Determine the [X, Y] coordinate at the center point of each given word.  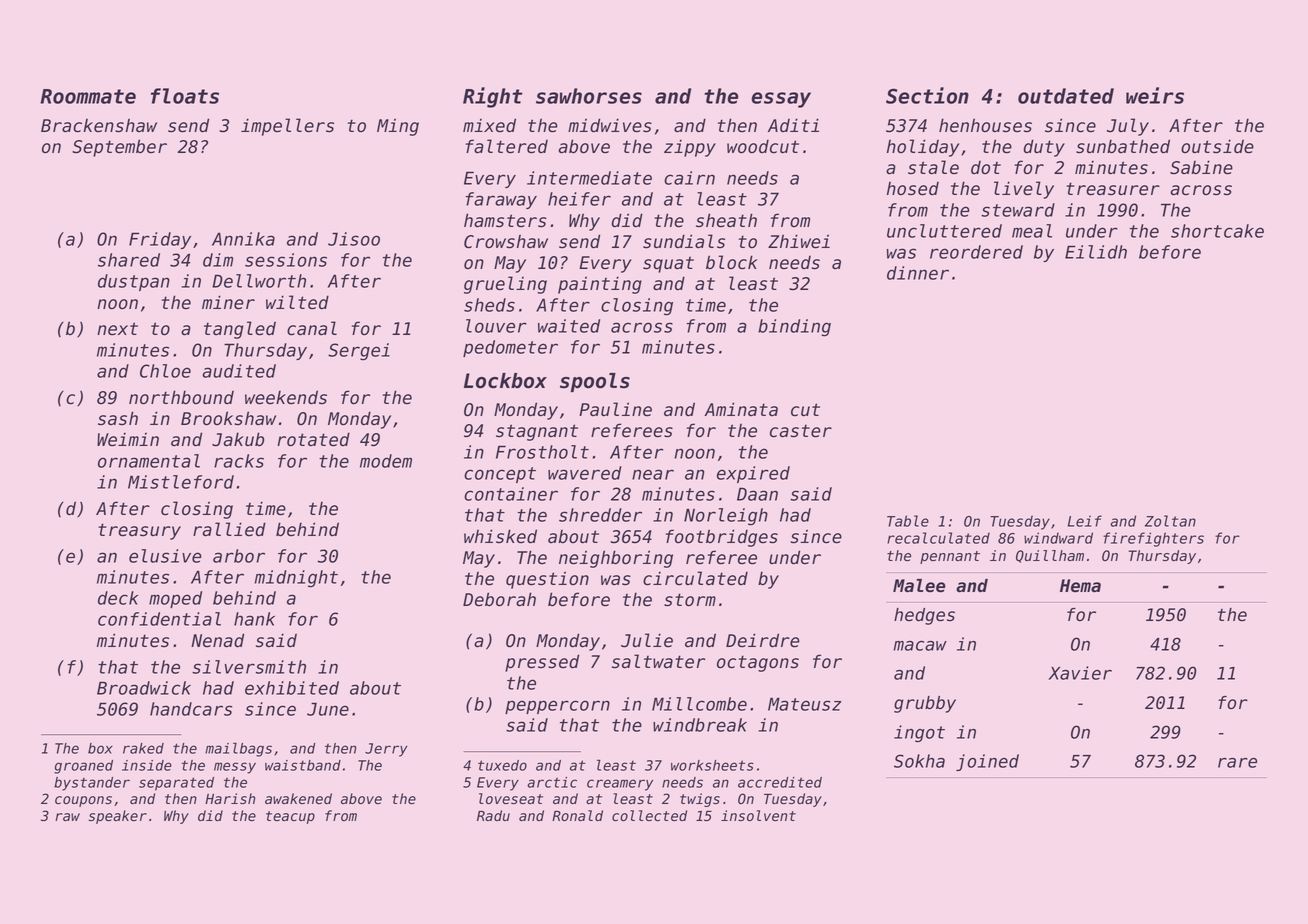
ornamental [149, 461]
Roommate [88, 96]
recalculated [938, 538]
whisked [500, 536]
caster [801, 431]
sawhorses [589, 96]
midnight [296, 579]
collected [649, 816]
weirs [1155, 95]
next [117, 329]
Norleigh [726, 517]
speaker [118, 817]
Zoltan [1170, 521]
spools [595, 382]
